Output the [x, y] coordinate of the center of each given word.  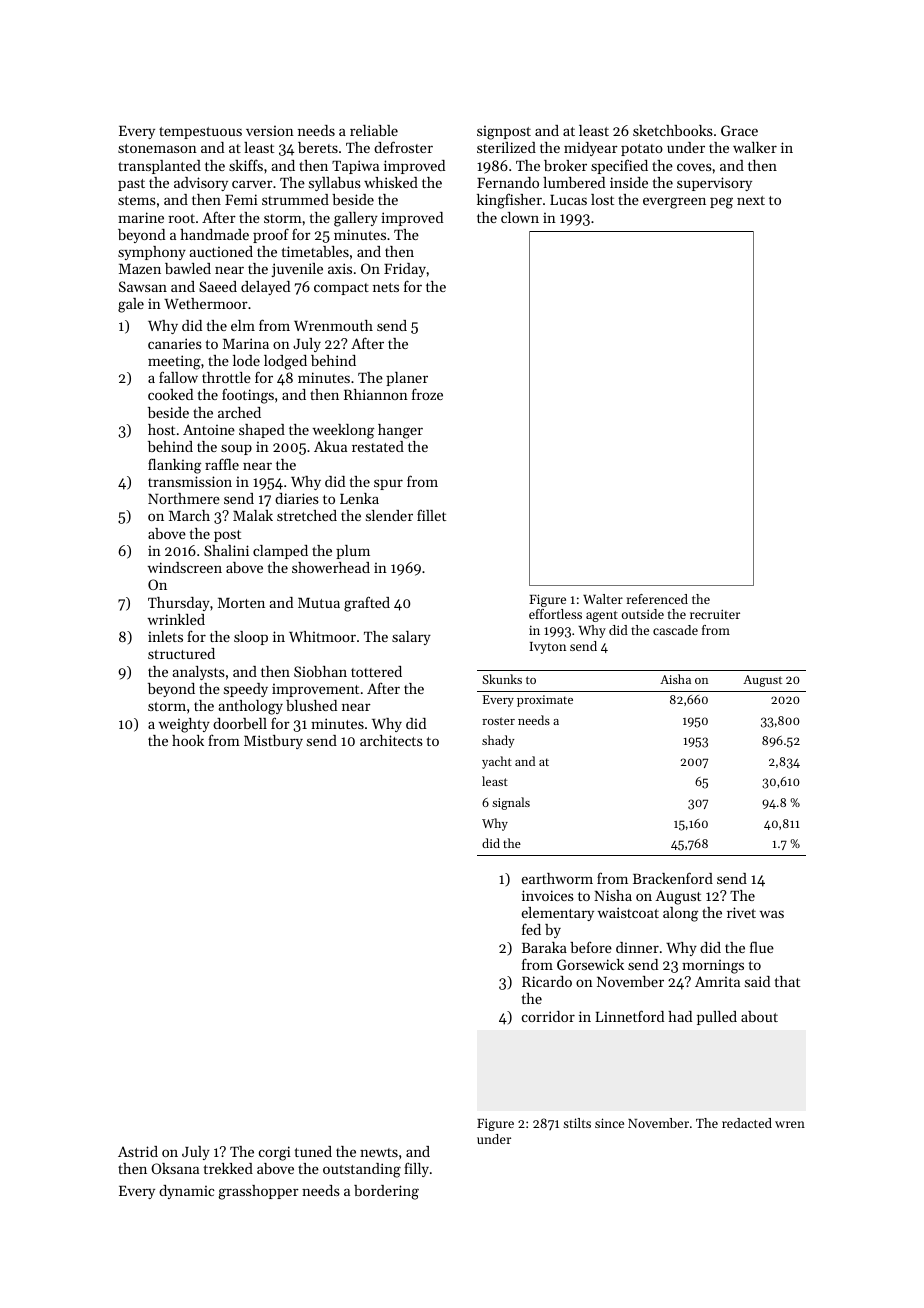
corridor [548, 1016]
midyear [591, 149]
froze [427, 394]
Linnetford [629, 1016]
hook [188, 740]
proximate [545, 701]
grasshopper [258, 1192]
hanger [400, 431]
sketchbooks [673, 130]
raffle [222, 464]
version [270, 131]
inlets [165, 636]
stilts [577, 1123]
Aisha [675, 679]
